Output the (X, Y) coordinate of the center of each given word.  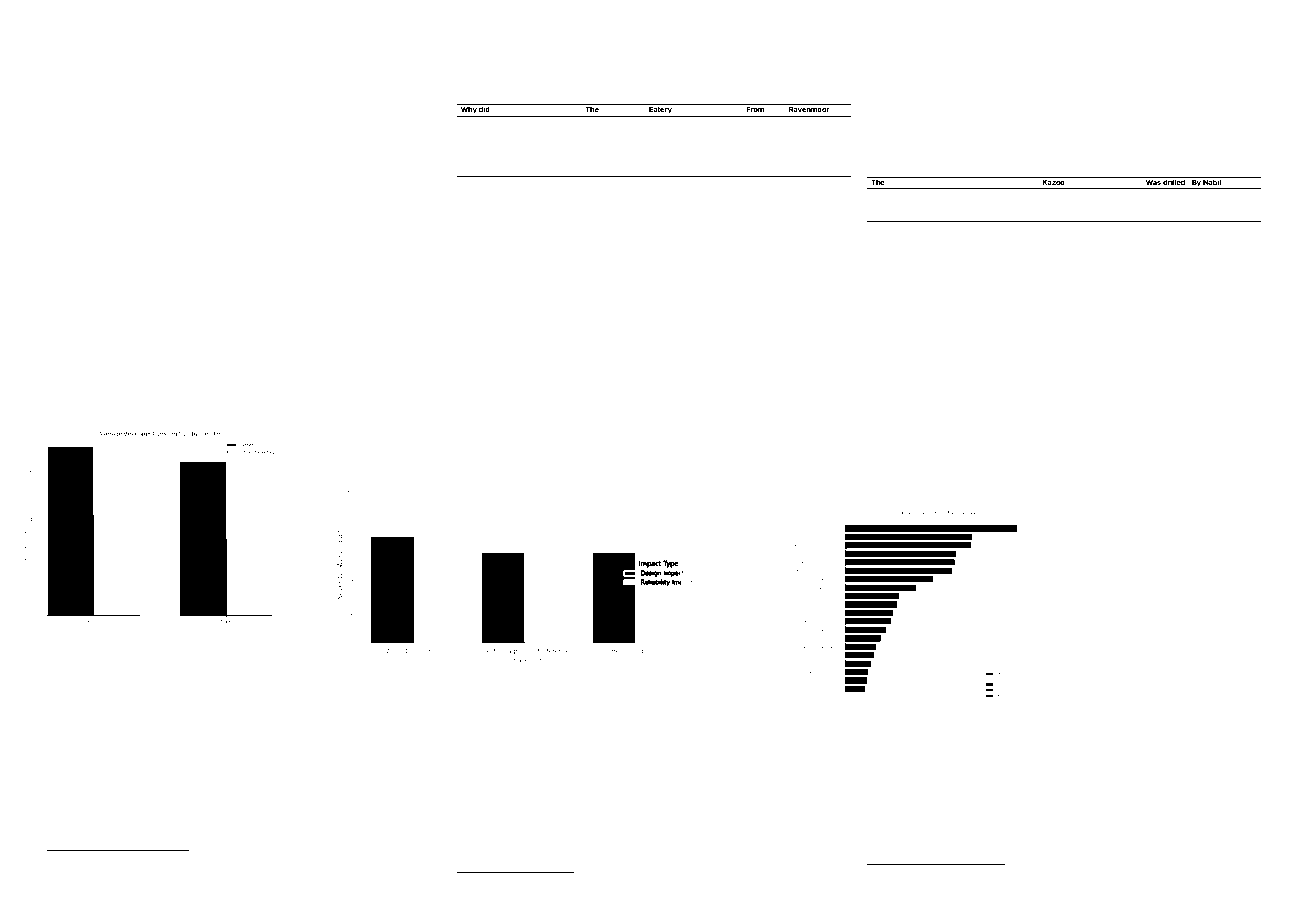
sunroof (490, 45)
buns (667, 274)
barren (360, 276)
